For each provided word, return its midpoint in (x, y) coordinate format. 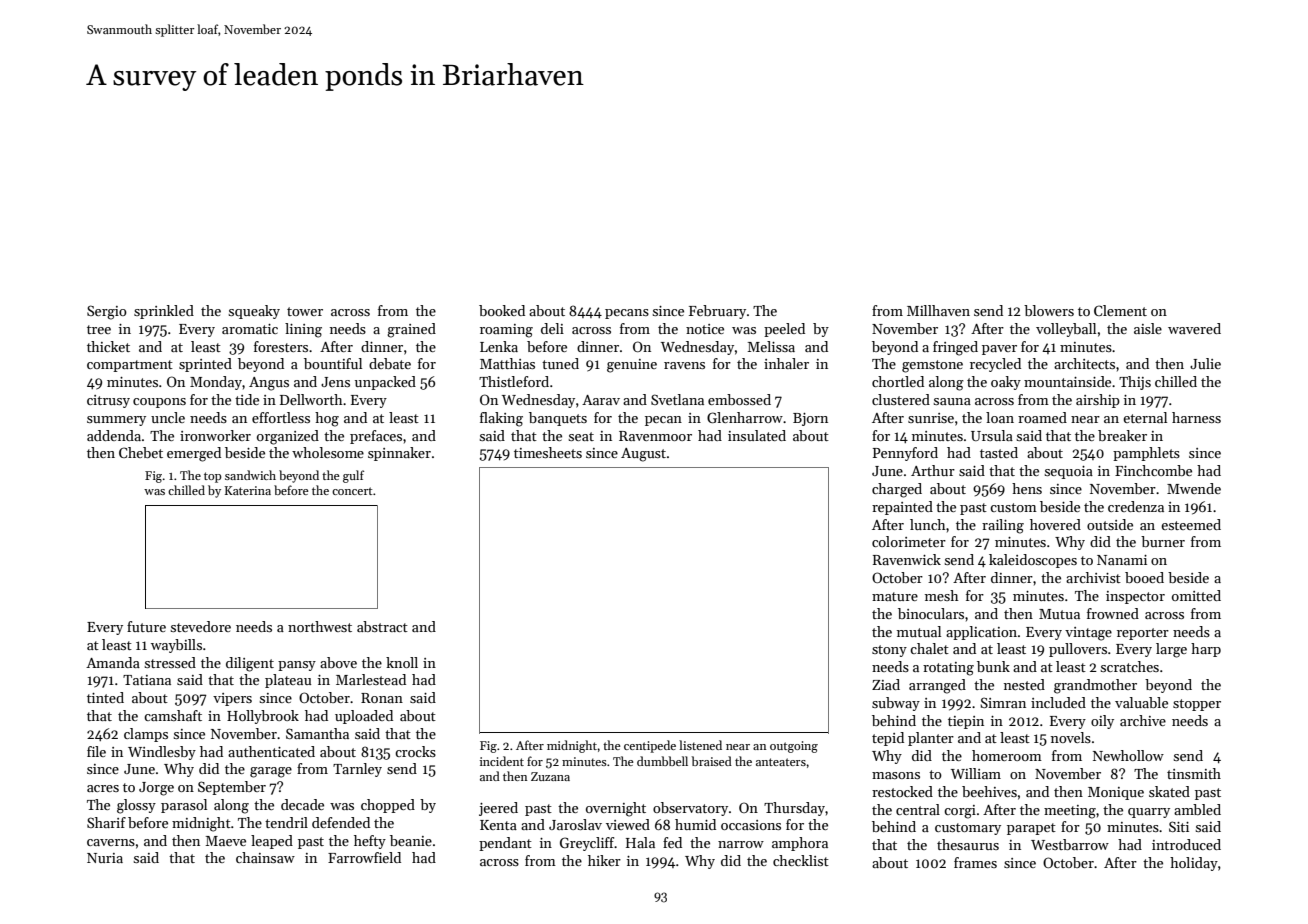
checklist (801, 860)
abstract (382, 626)
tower (305, 311)
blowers (1049, 310)
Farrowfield (364, 857)
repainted (902, 508)
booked (502, 310)
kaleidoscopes (1033, 561)
